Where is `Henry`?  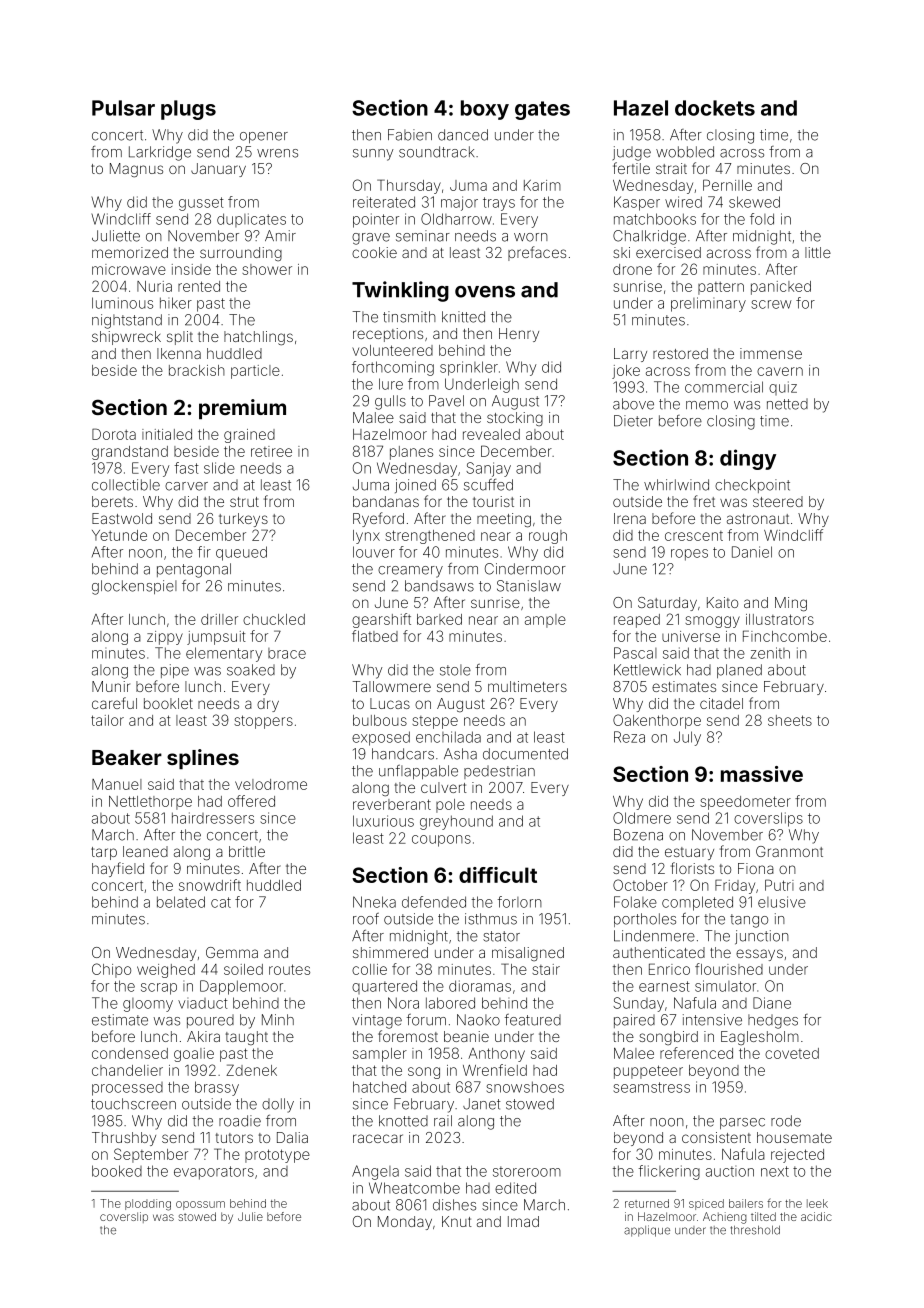
Henry is located at coordinates (519, 335).
